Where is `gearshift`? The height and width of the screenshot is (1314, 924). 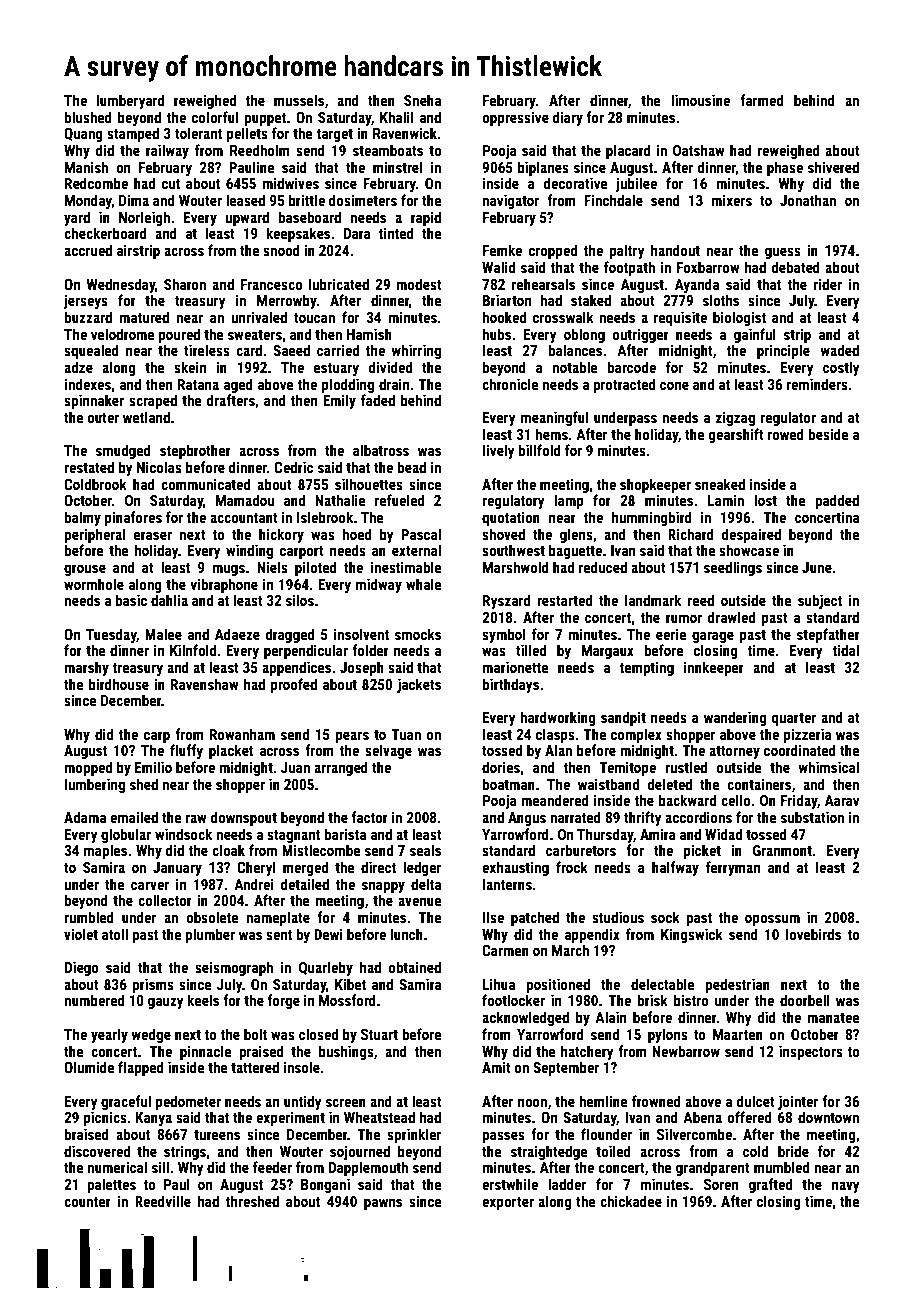
gearshift is located at coordinates (736, 435).
